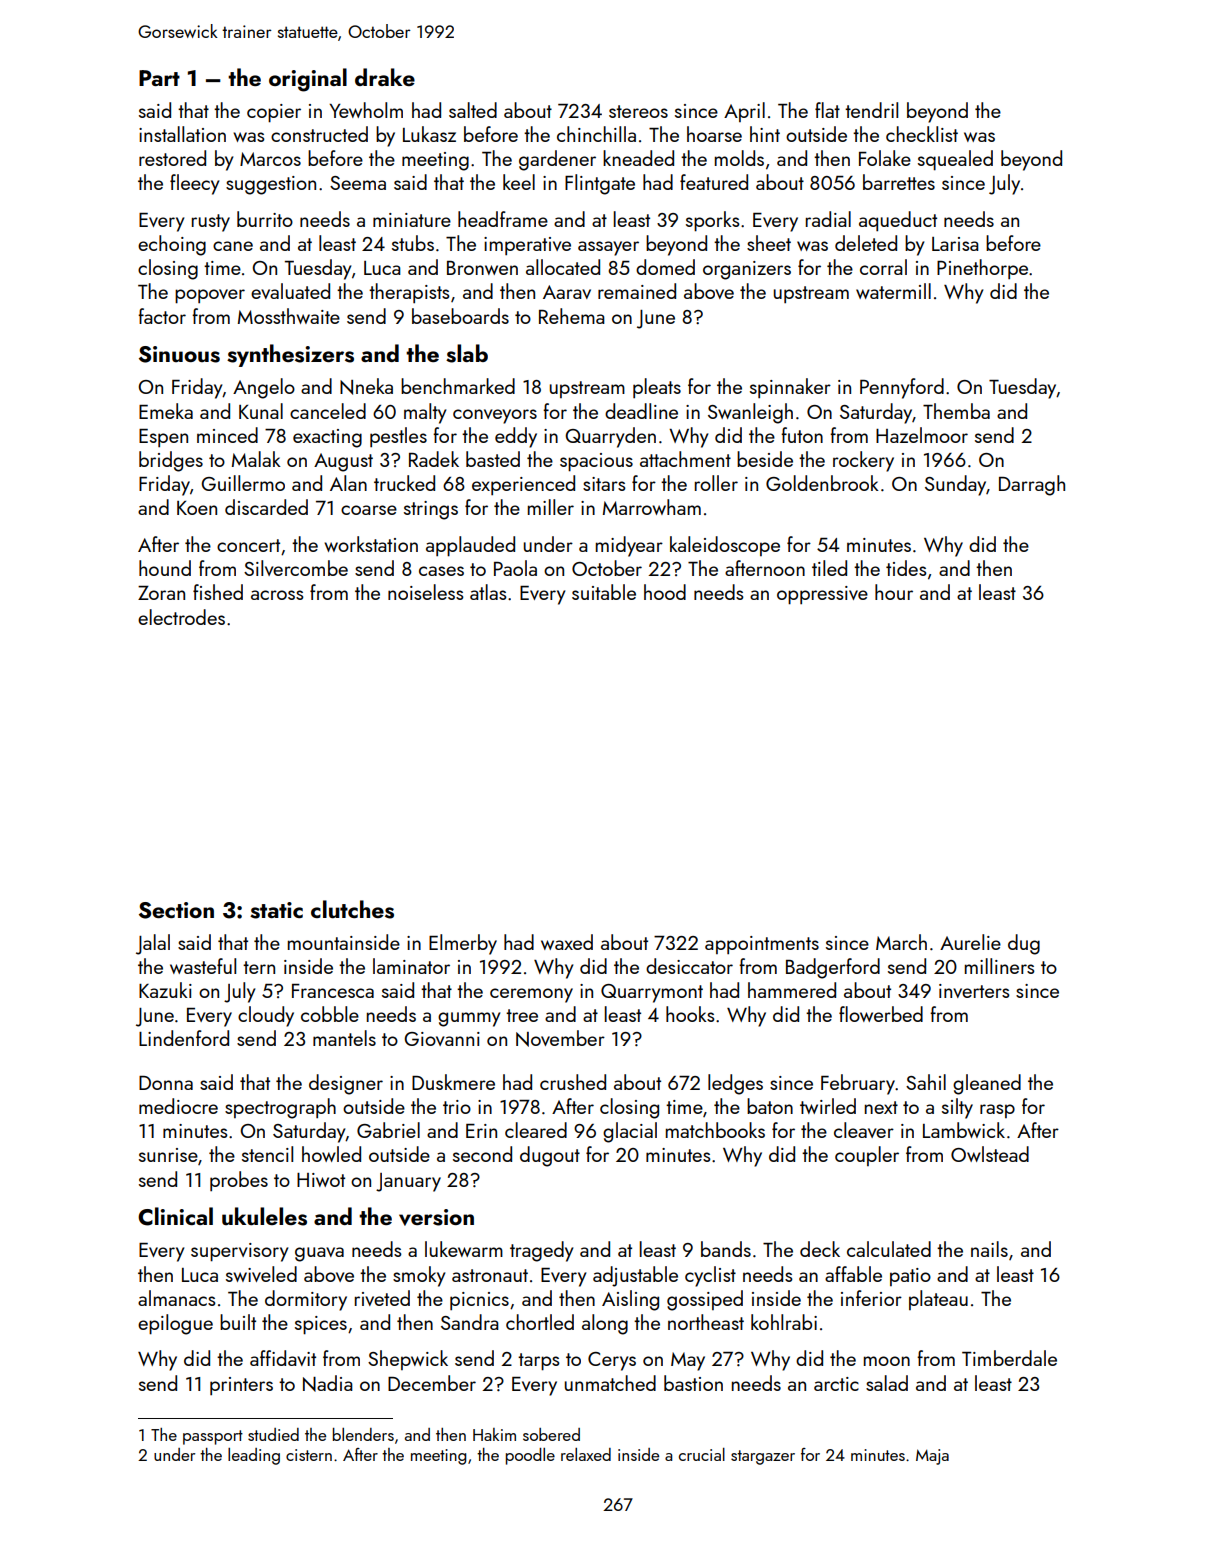 Image resolution: width=1206 pixels, height=1561 pixels. Describe the element at coordinates (280, 1108) in the image. I see `spectrograph` at that location.
